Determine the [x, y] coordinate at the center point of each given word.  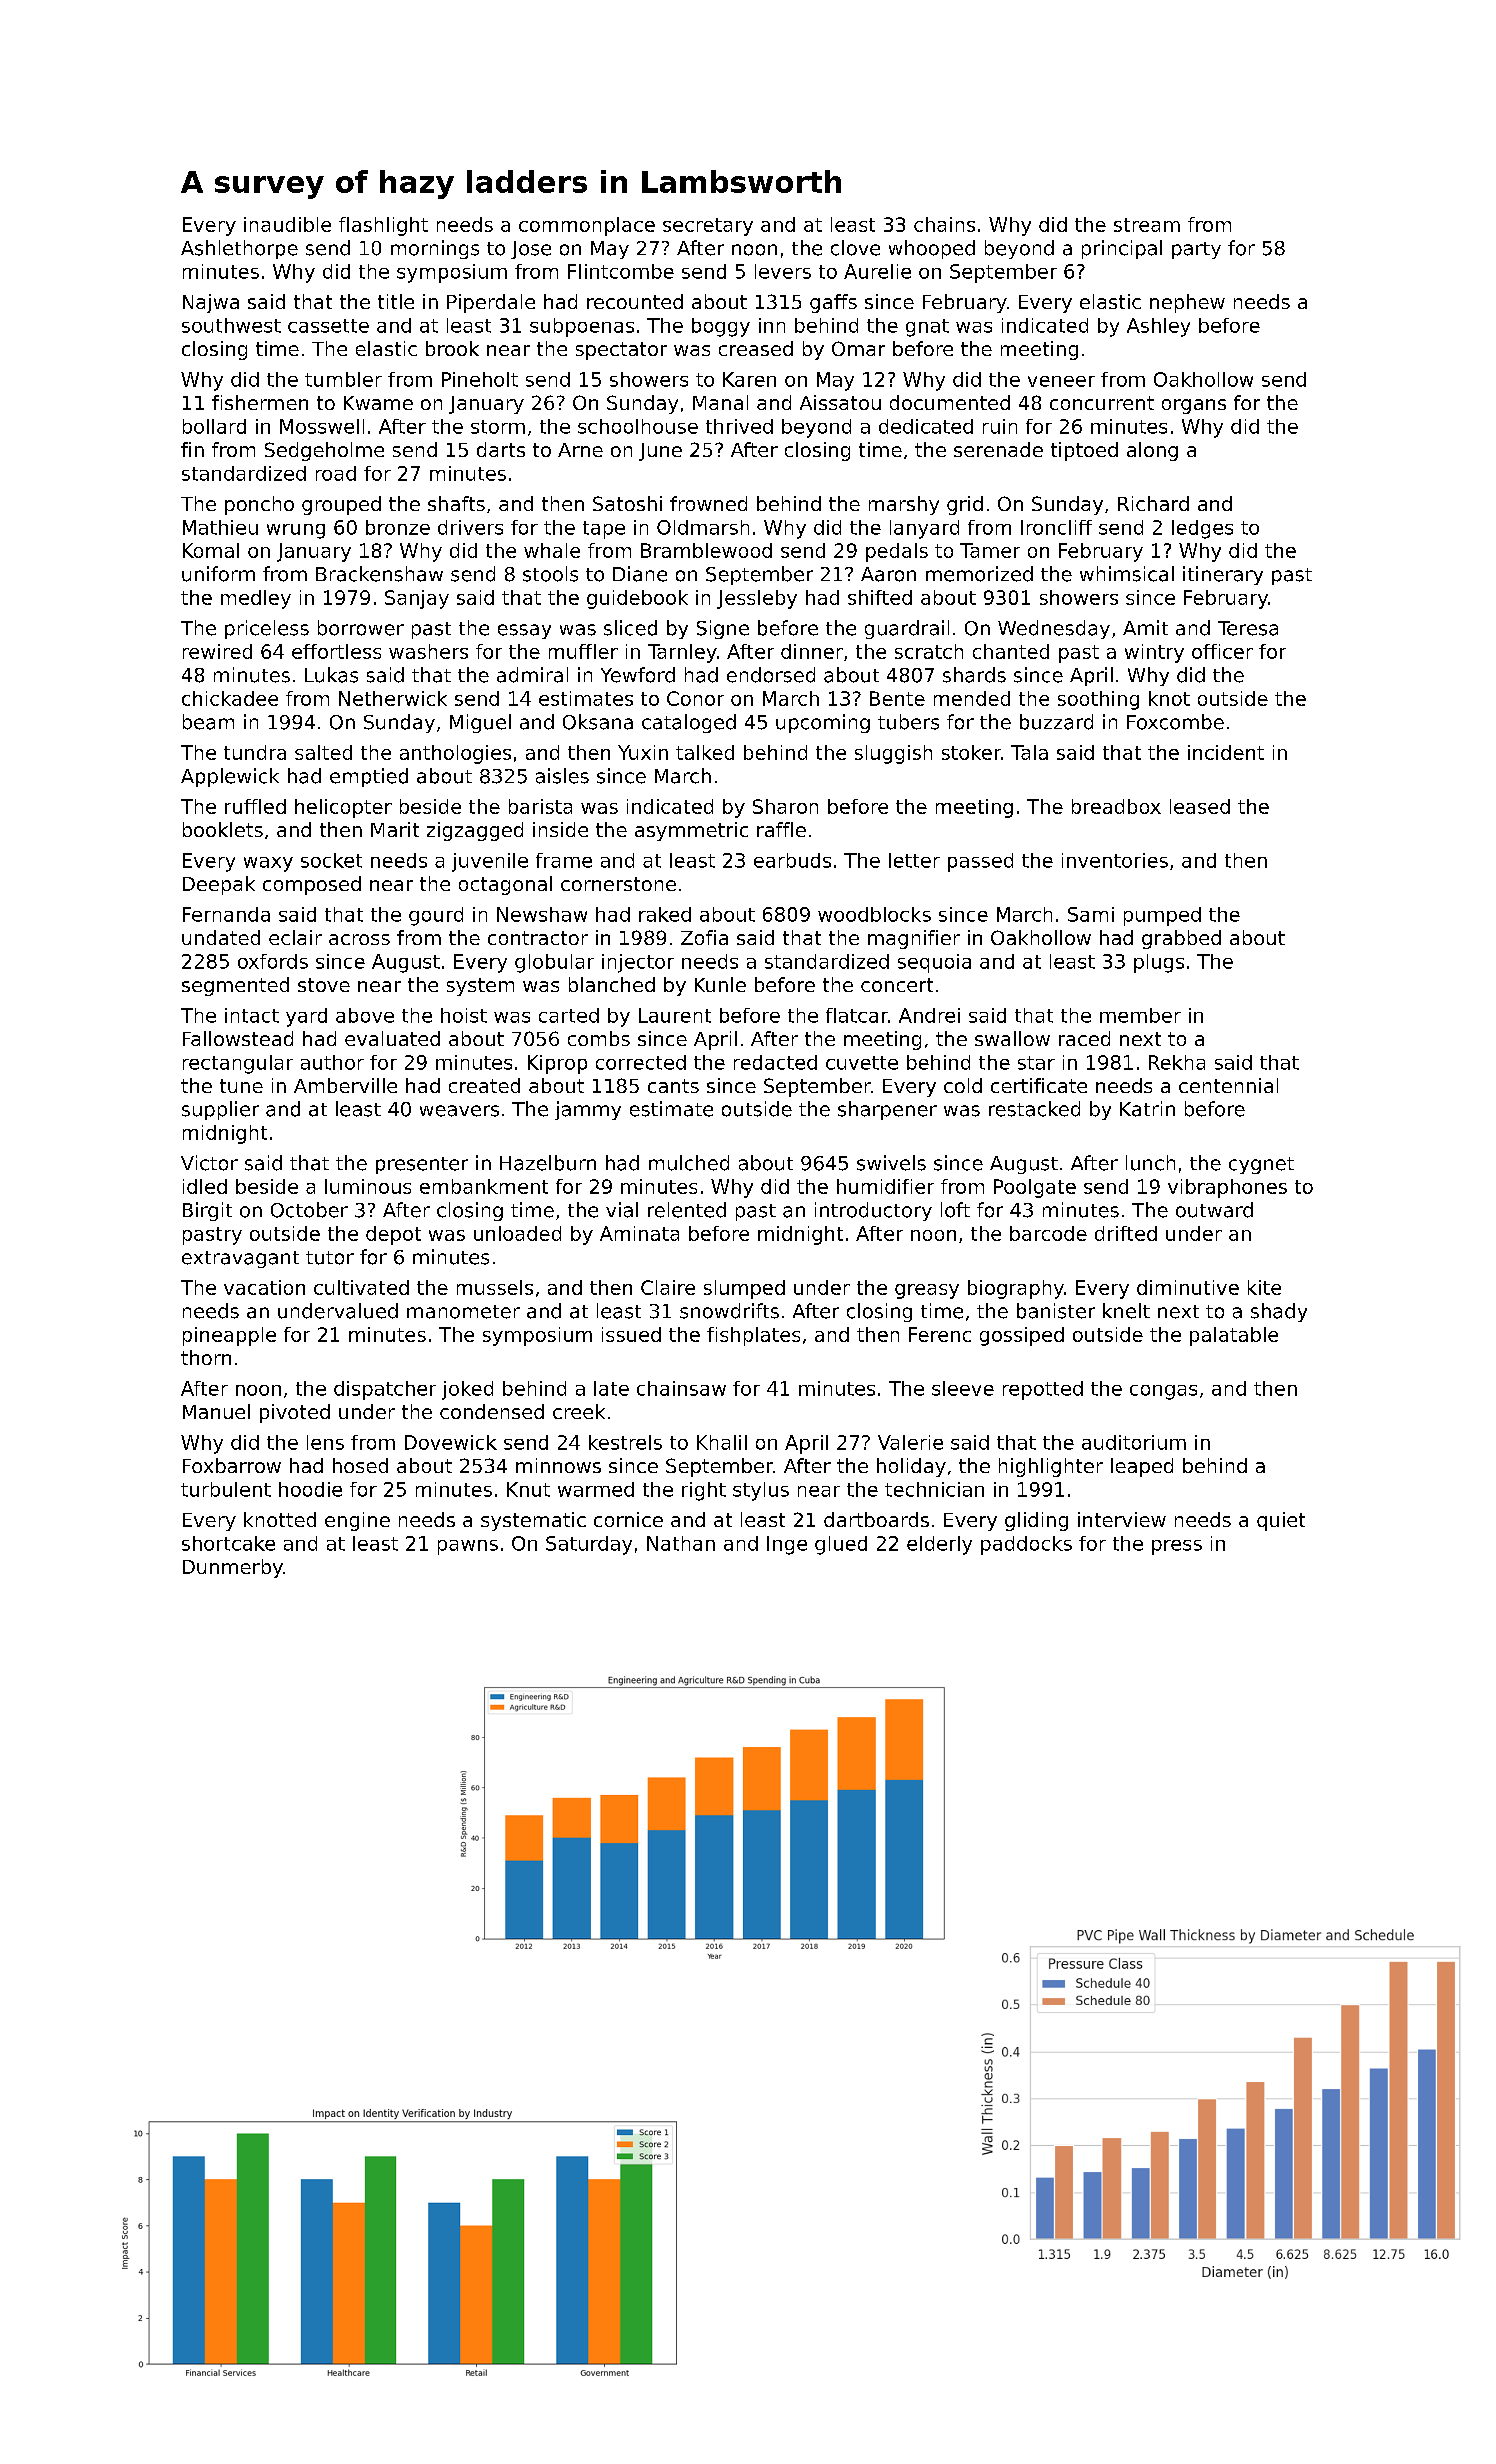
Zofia [704, 937]
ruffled [255, 806]
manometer [463, 1312]
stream [1147, 225]
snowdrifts [729, 1311]
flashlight [383, 226]
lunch [1150, 1163]
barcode [1048, 1233]
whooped [932, 249]
